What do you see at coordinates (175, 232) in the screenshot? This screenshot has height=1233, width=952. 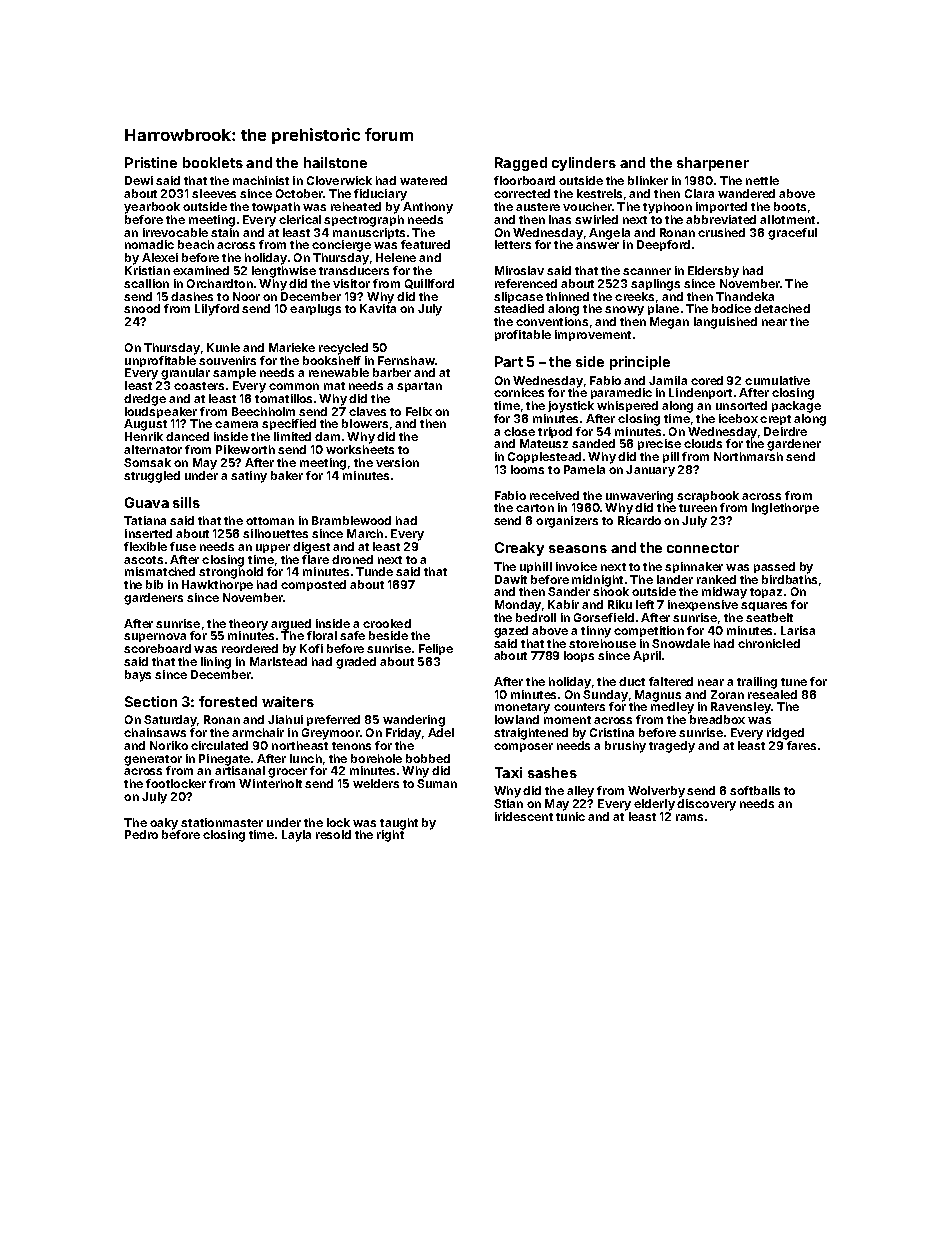 I see `irrevocable` at bounding box center [175, 232].
